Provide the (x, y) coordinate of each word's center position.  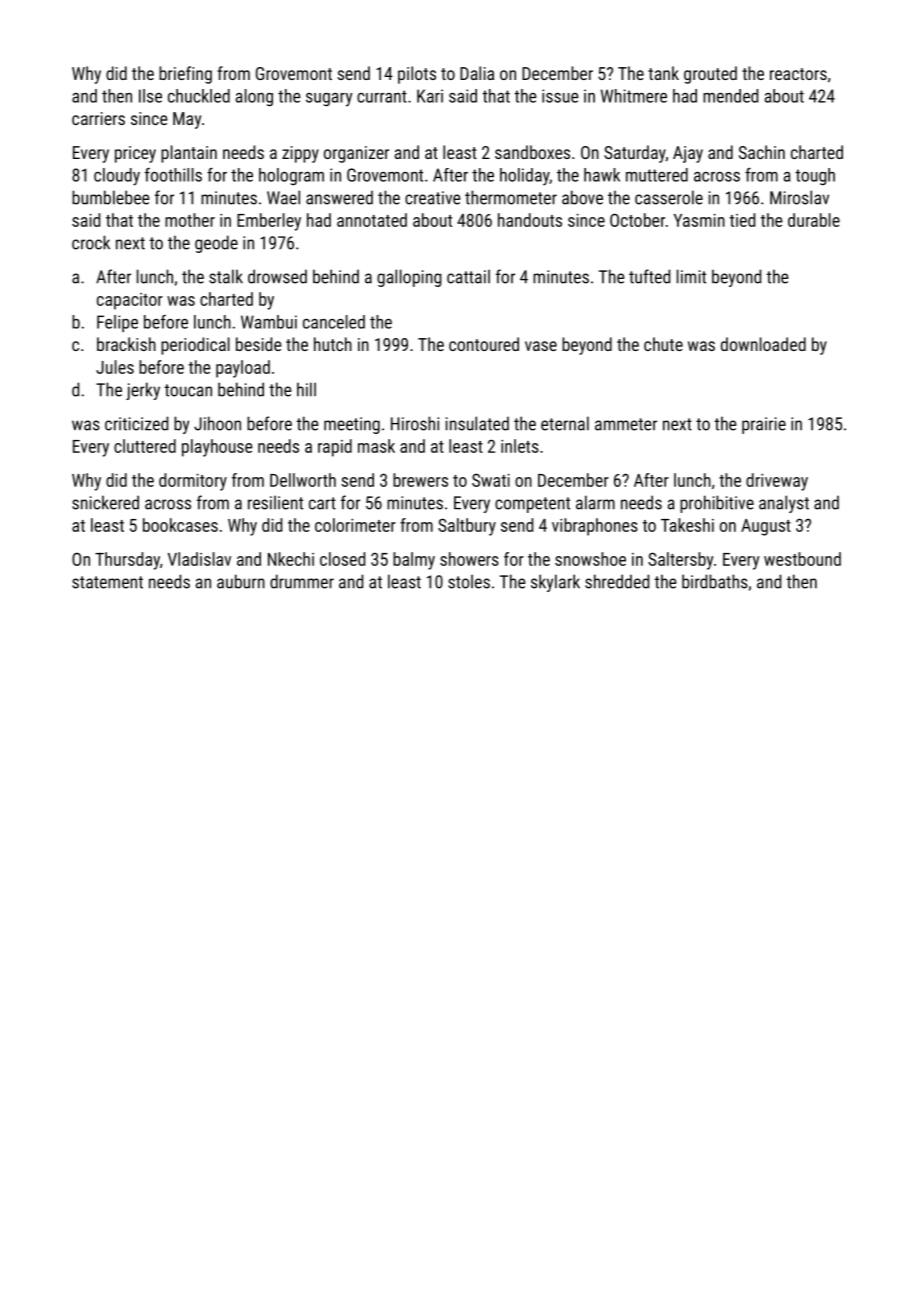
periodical (195, 346)
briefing (185, 75)
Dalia (477, 73)
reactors (798, 74)
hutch (333, 344)
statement (107, 582)
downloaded (763, 344)
